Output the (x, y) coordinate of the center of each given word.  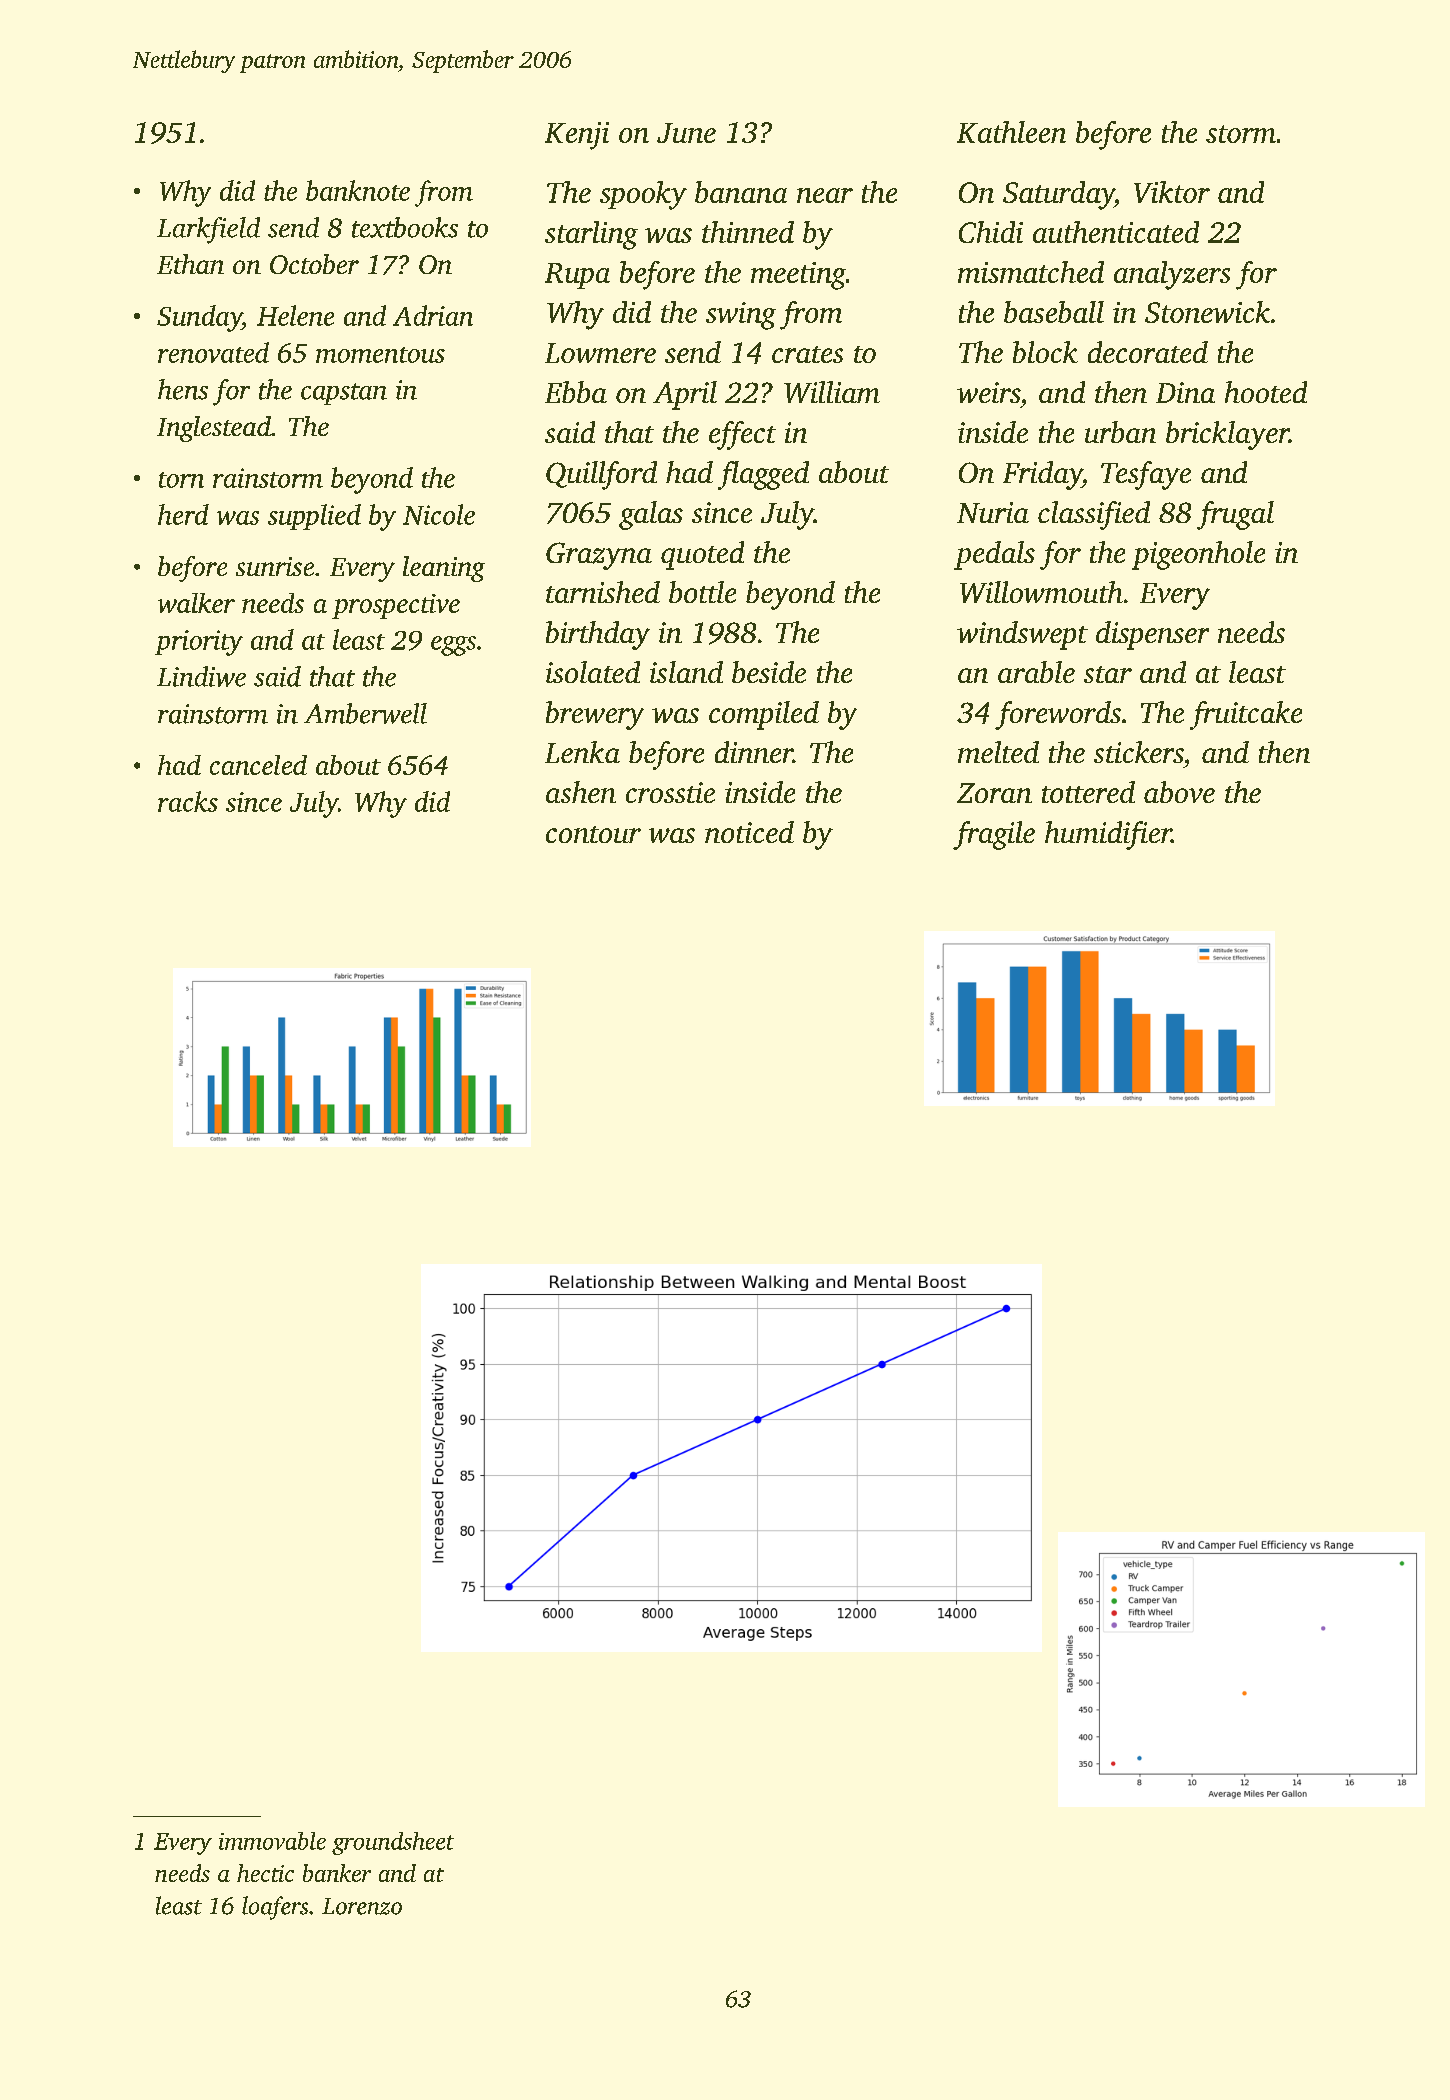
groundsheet (393, 1843)
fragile (994, 835)
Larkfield (208, 230)
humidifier (1108, 835)
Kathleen (1011, 132)
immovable (272, 1841)
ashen (581, 792)
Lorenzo (362, 1906)
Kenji (577, 136)
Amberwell (365, 713)
